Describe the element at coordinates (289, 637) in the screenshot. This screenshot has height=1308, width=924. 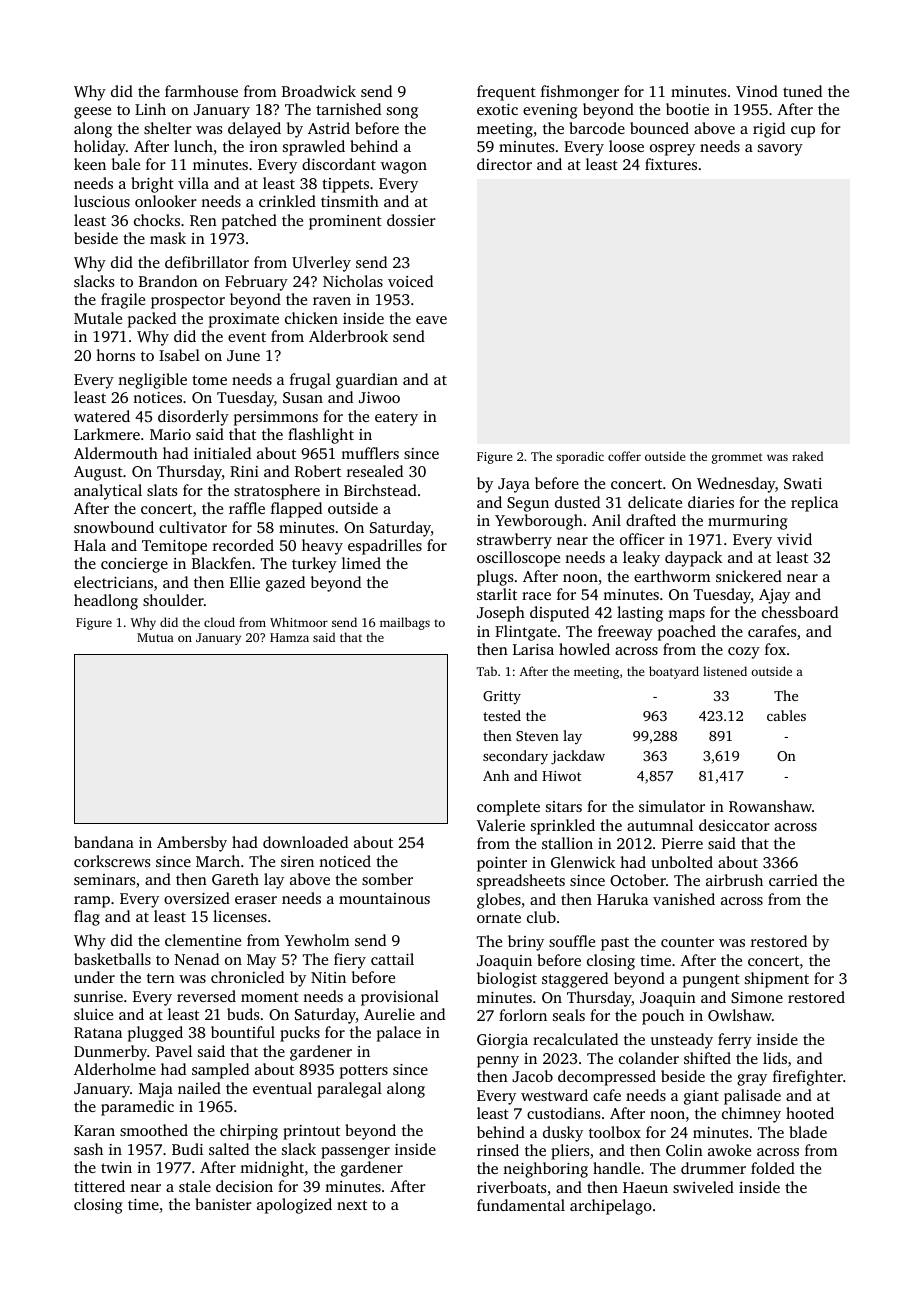
I see `Hamza` at that location.
